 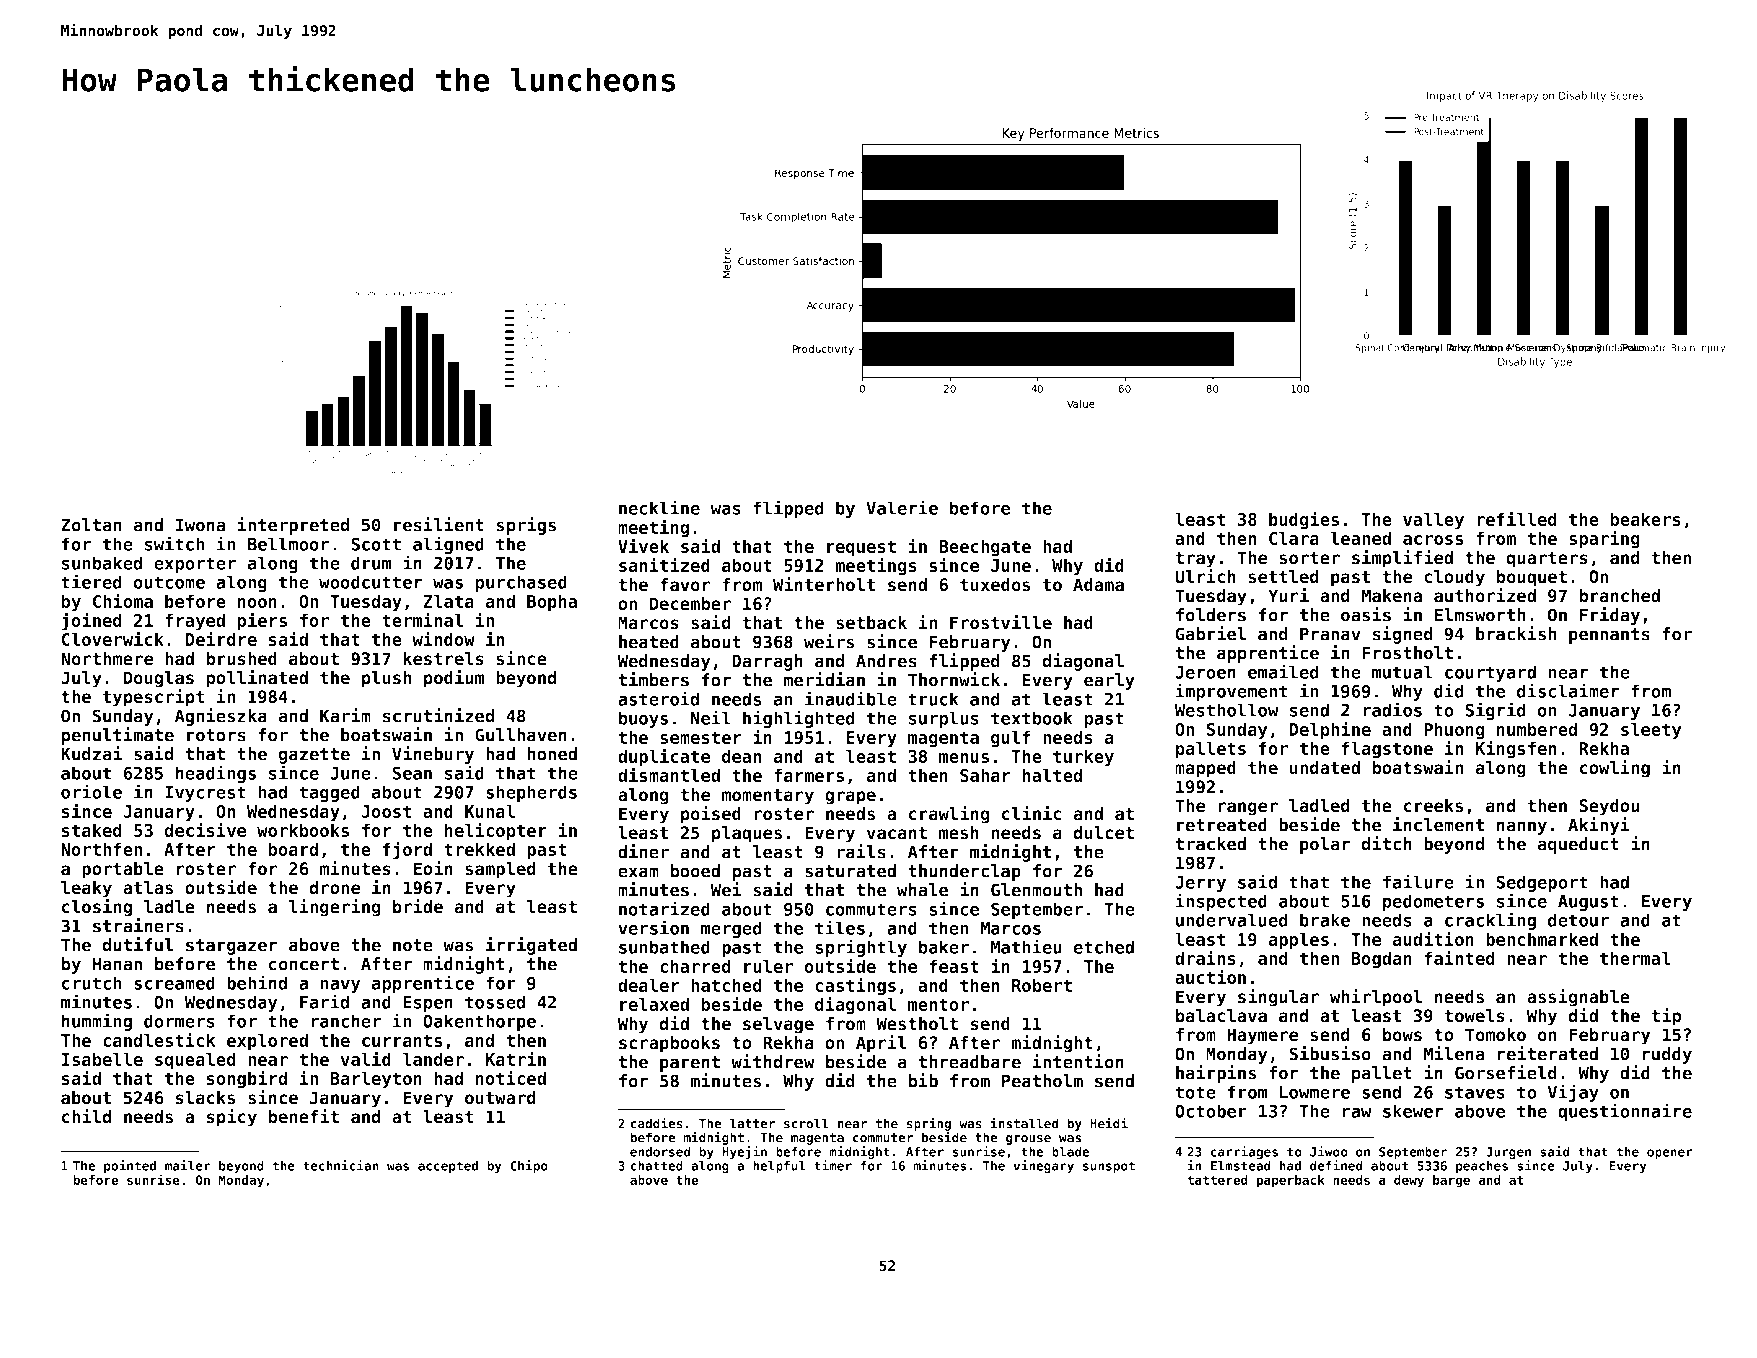 What do you see at coordinates (341, 1165) in the document?
I see `technician` at bounding box center [341, 1165].
